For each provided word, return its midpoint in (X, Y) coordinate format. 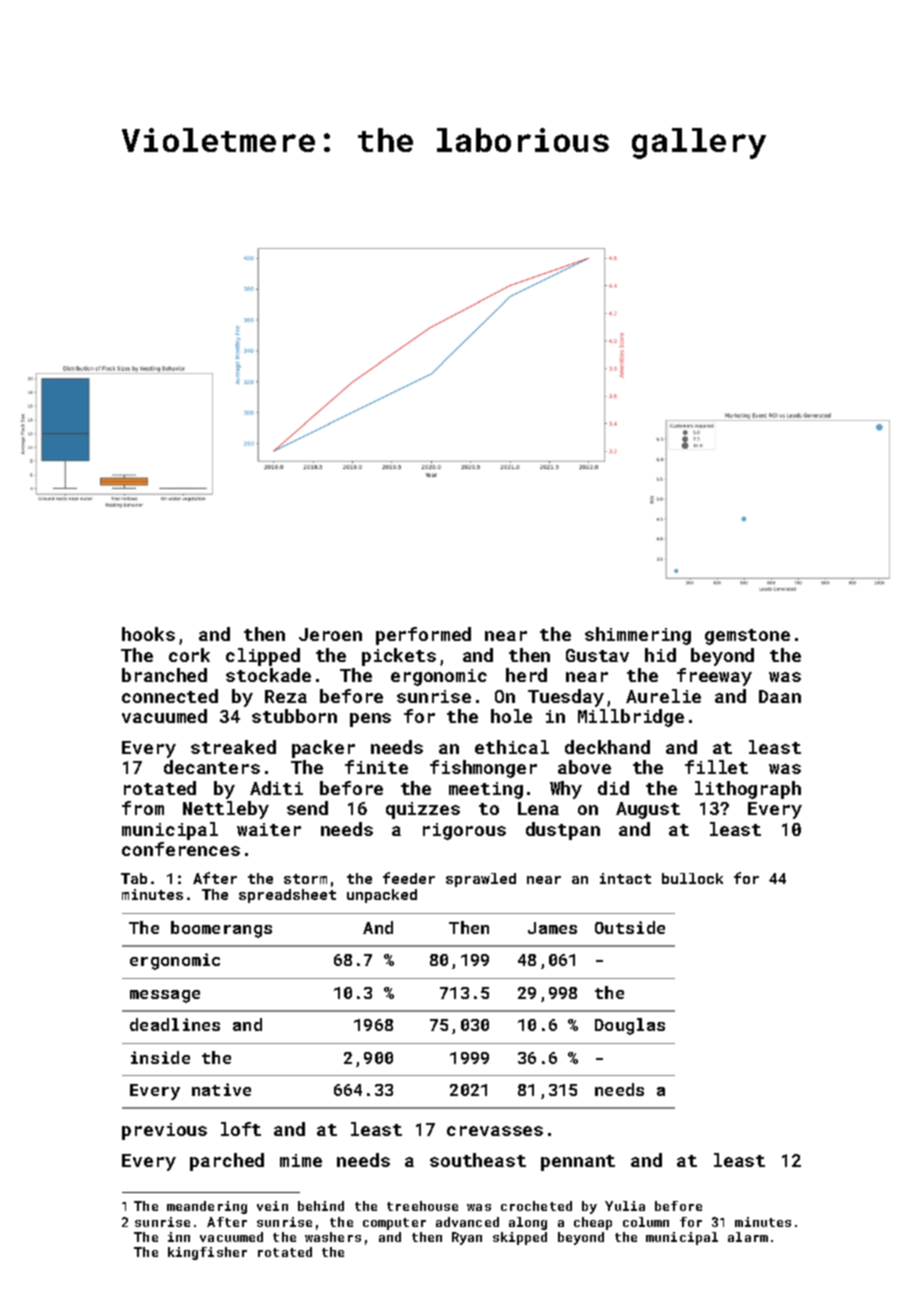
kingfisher (207, 1253)
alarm (748, 1237)
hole (511, 716)
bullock (692, 878)
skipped (520, 1238)
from (143, 808)
